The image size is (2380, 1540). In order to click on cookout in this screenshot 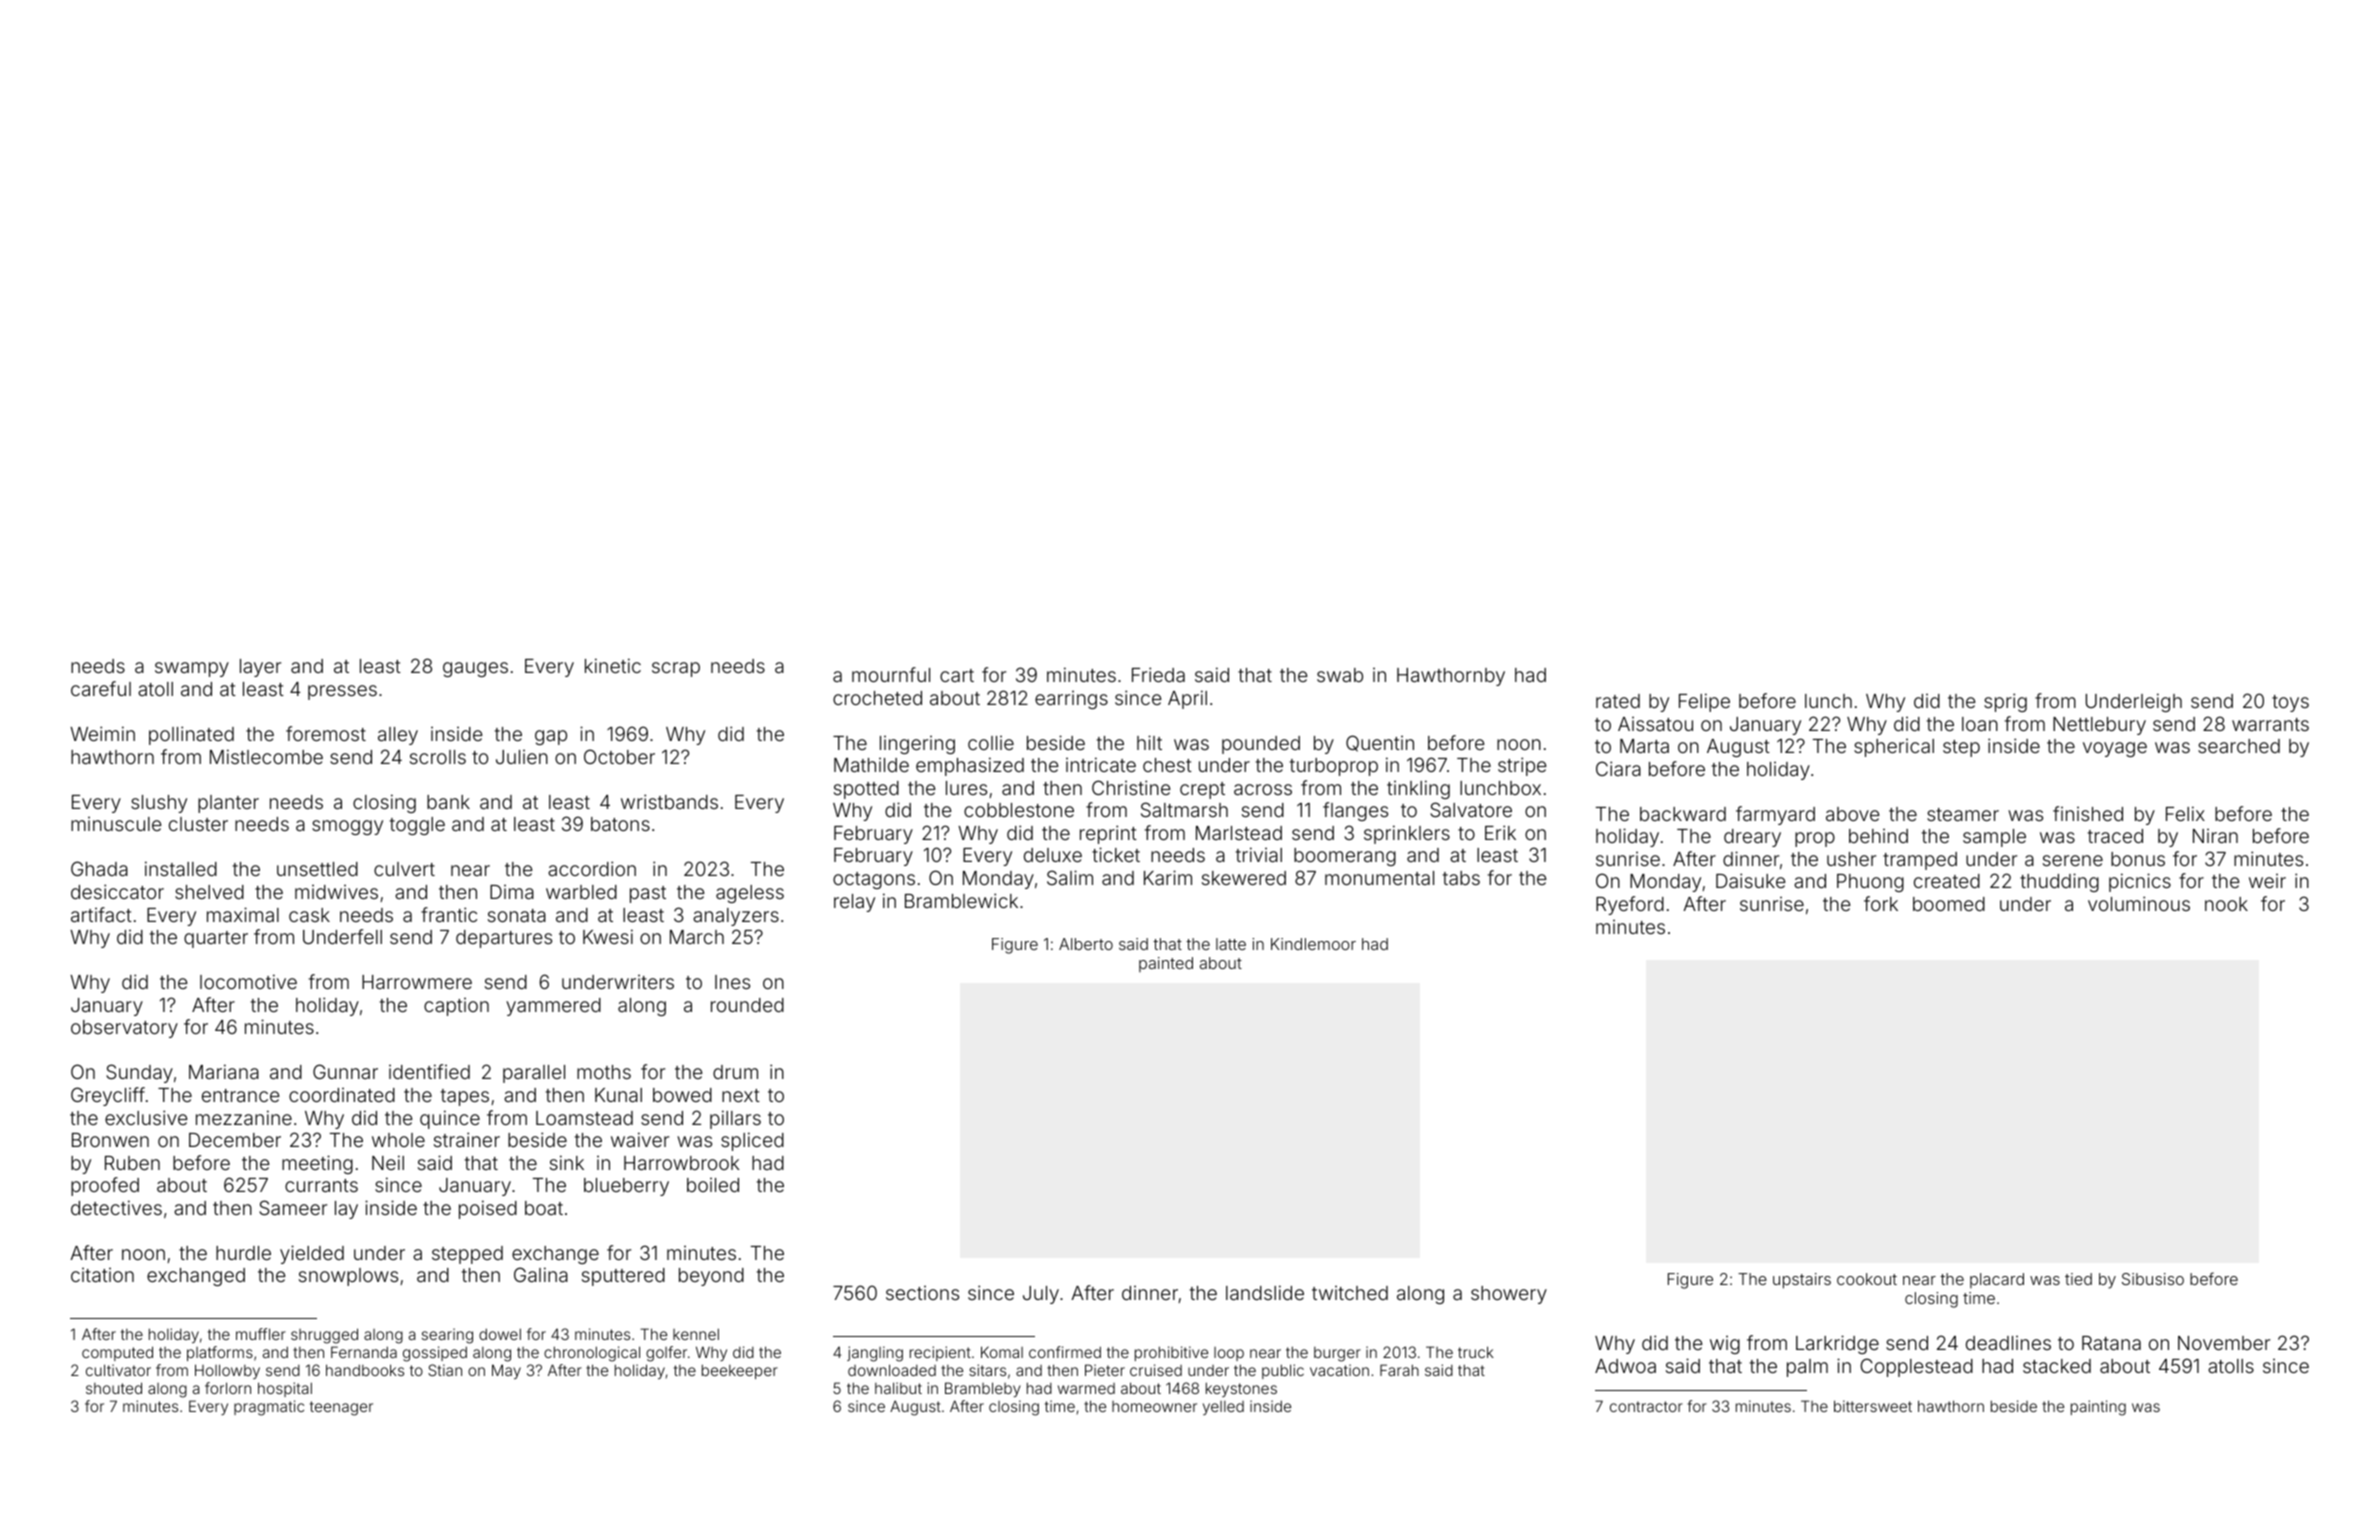, I will do `click(1867, 1279)`.
